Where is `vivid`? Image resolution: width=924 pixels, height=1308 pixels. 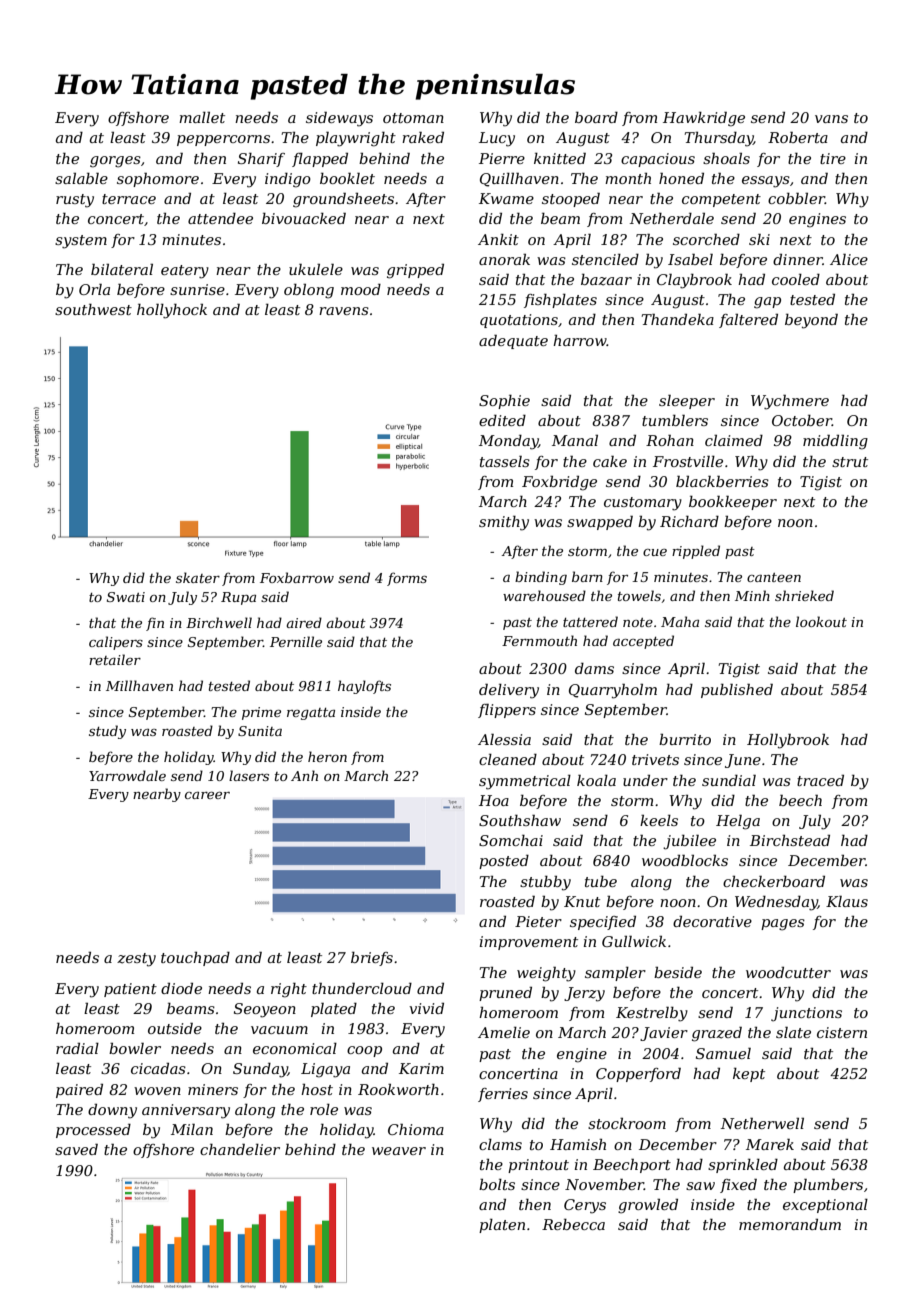
vivid is located at coordinates (426, 1008).
